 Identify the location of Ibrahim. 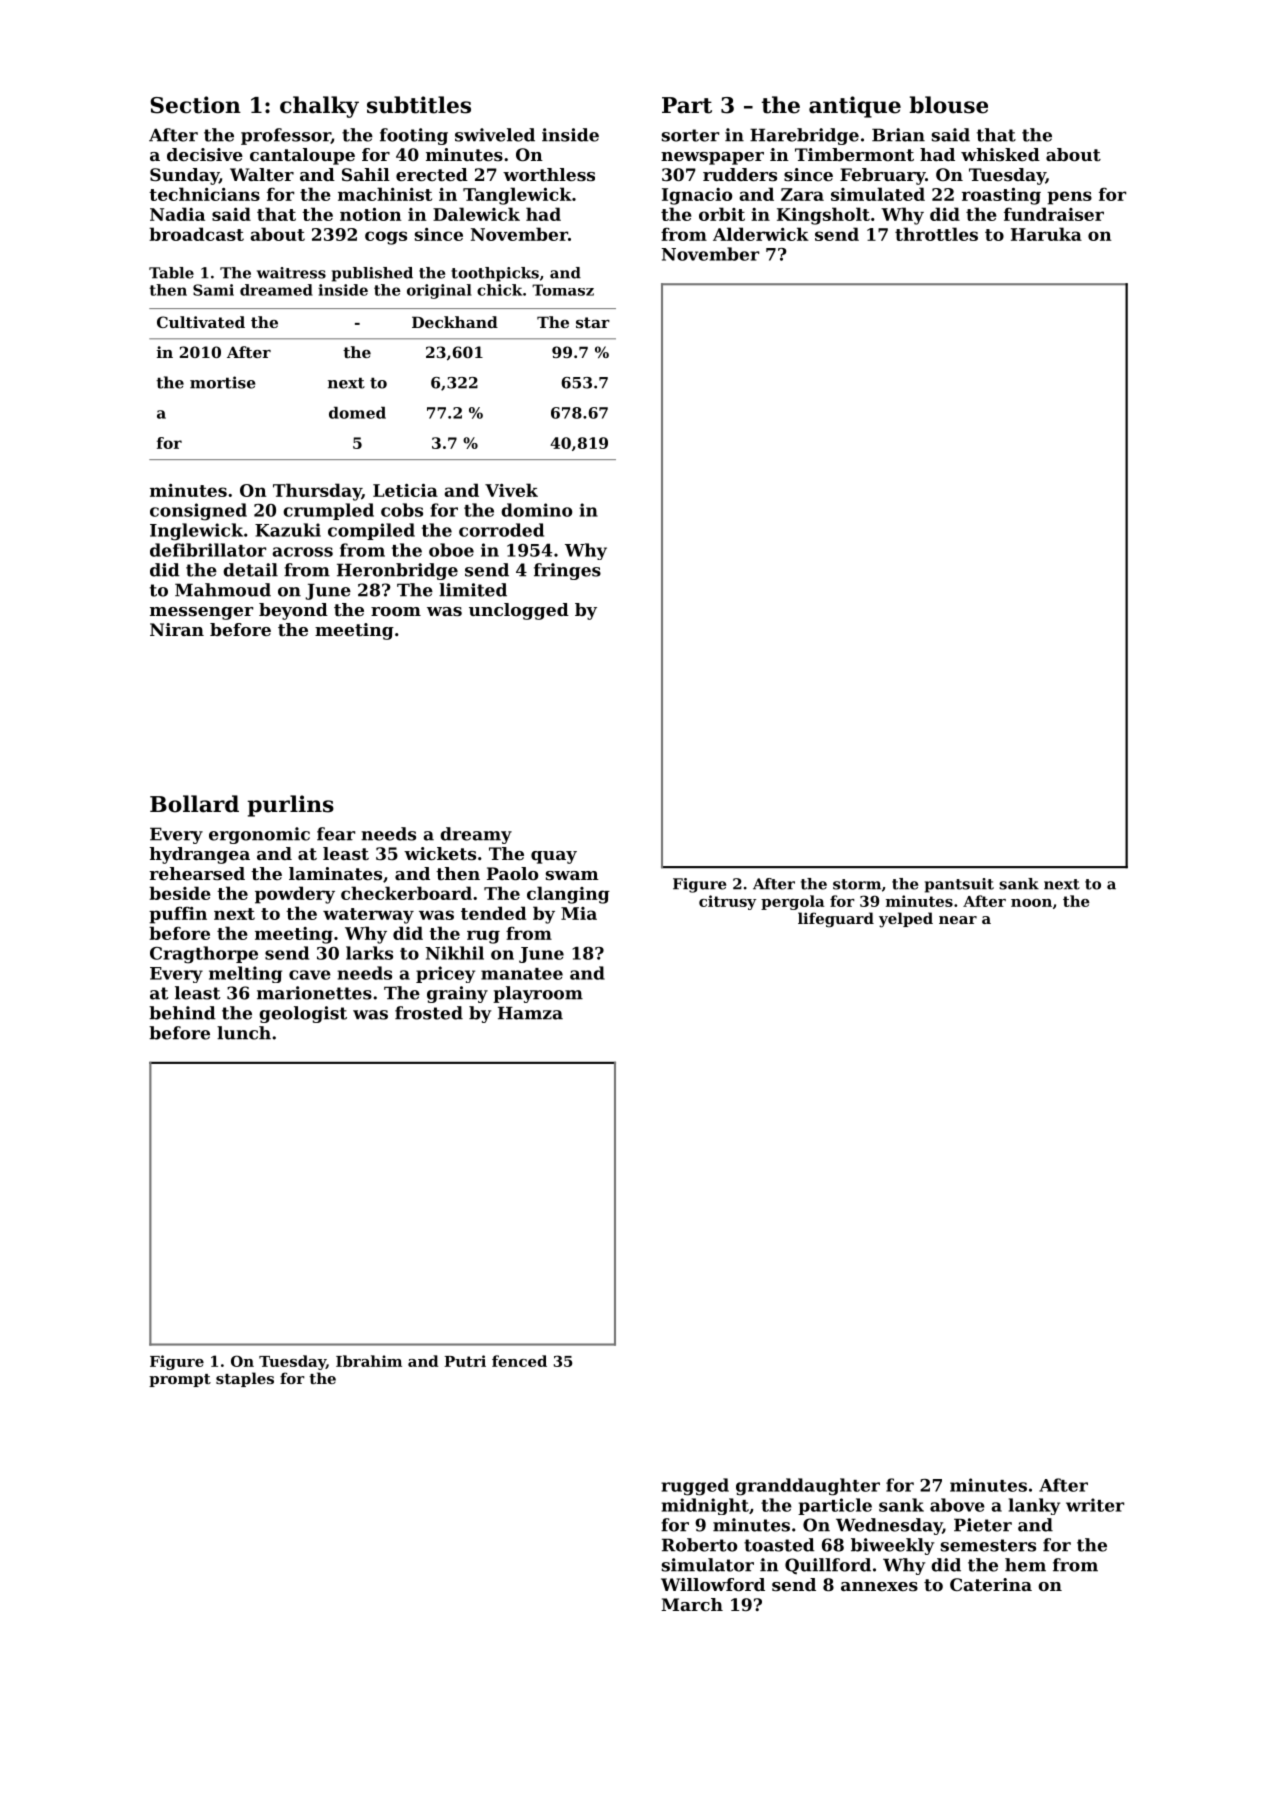
(369, 1361).
